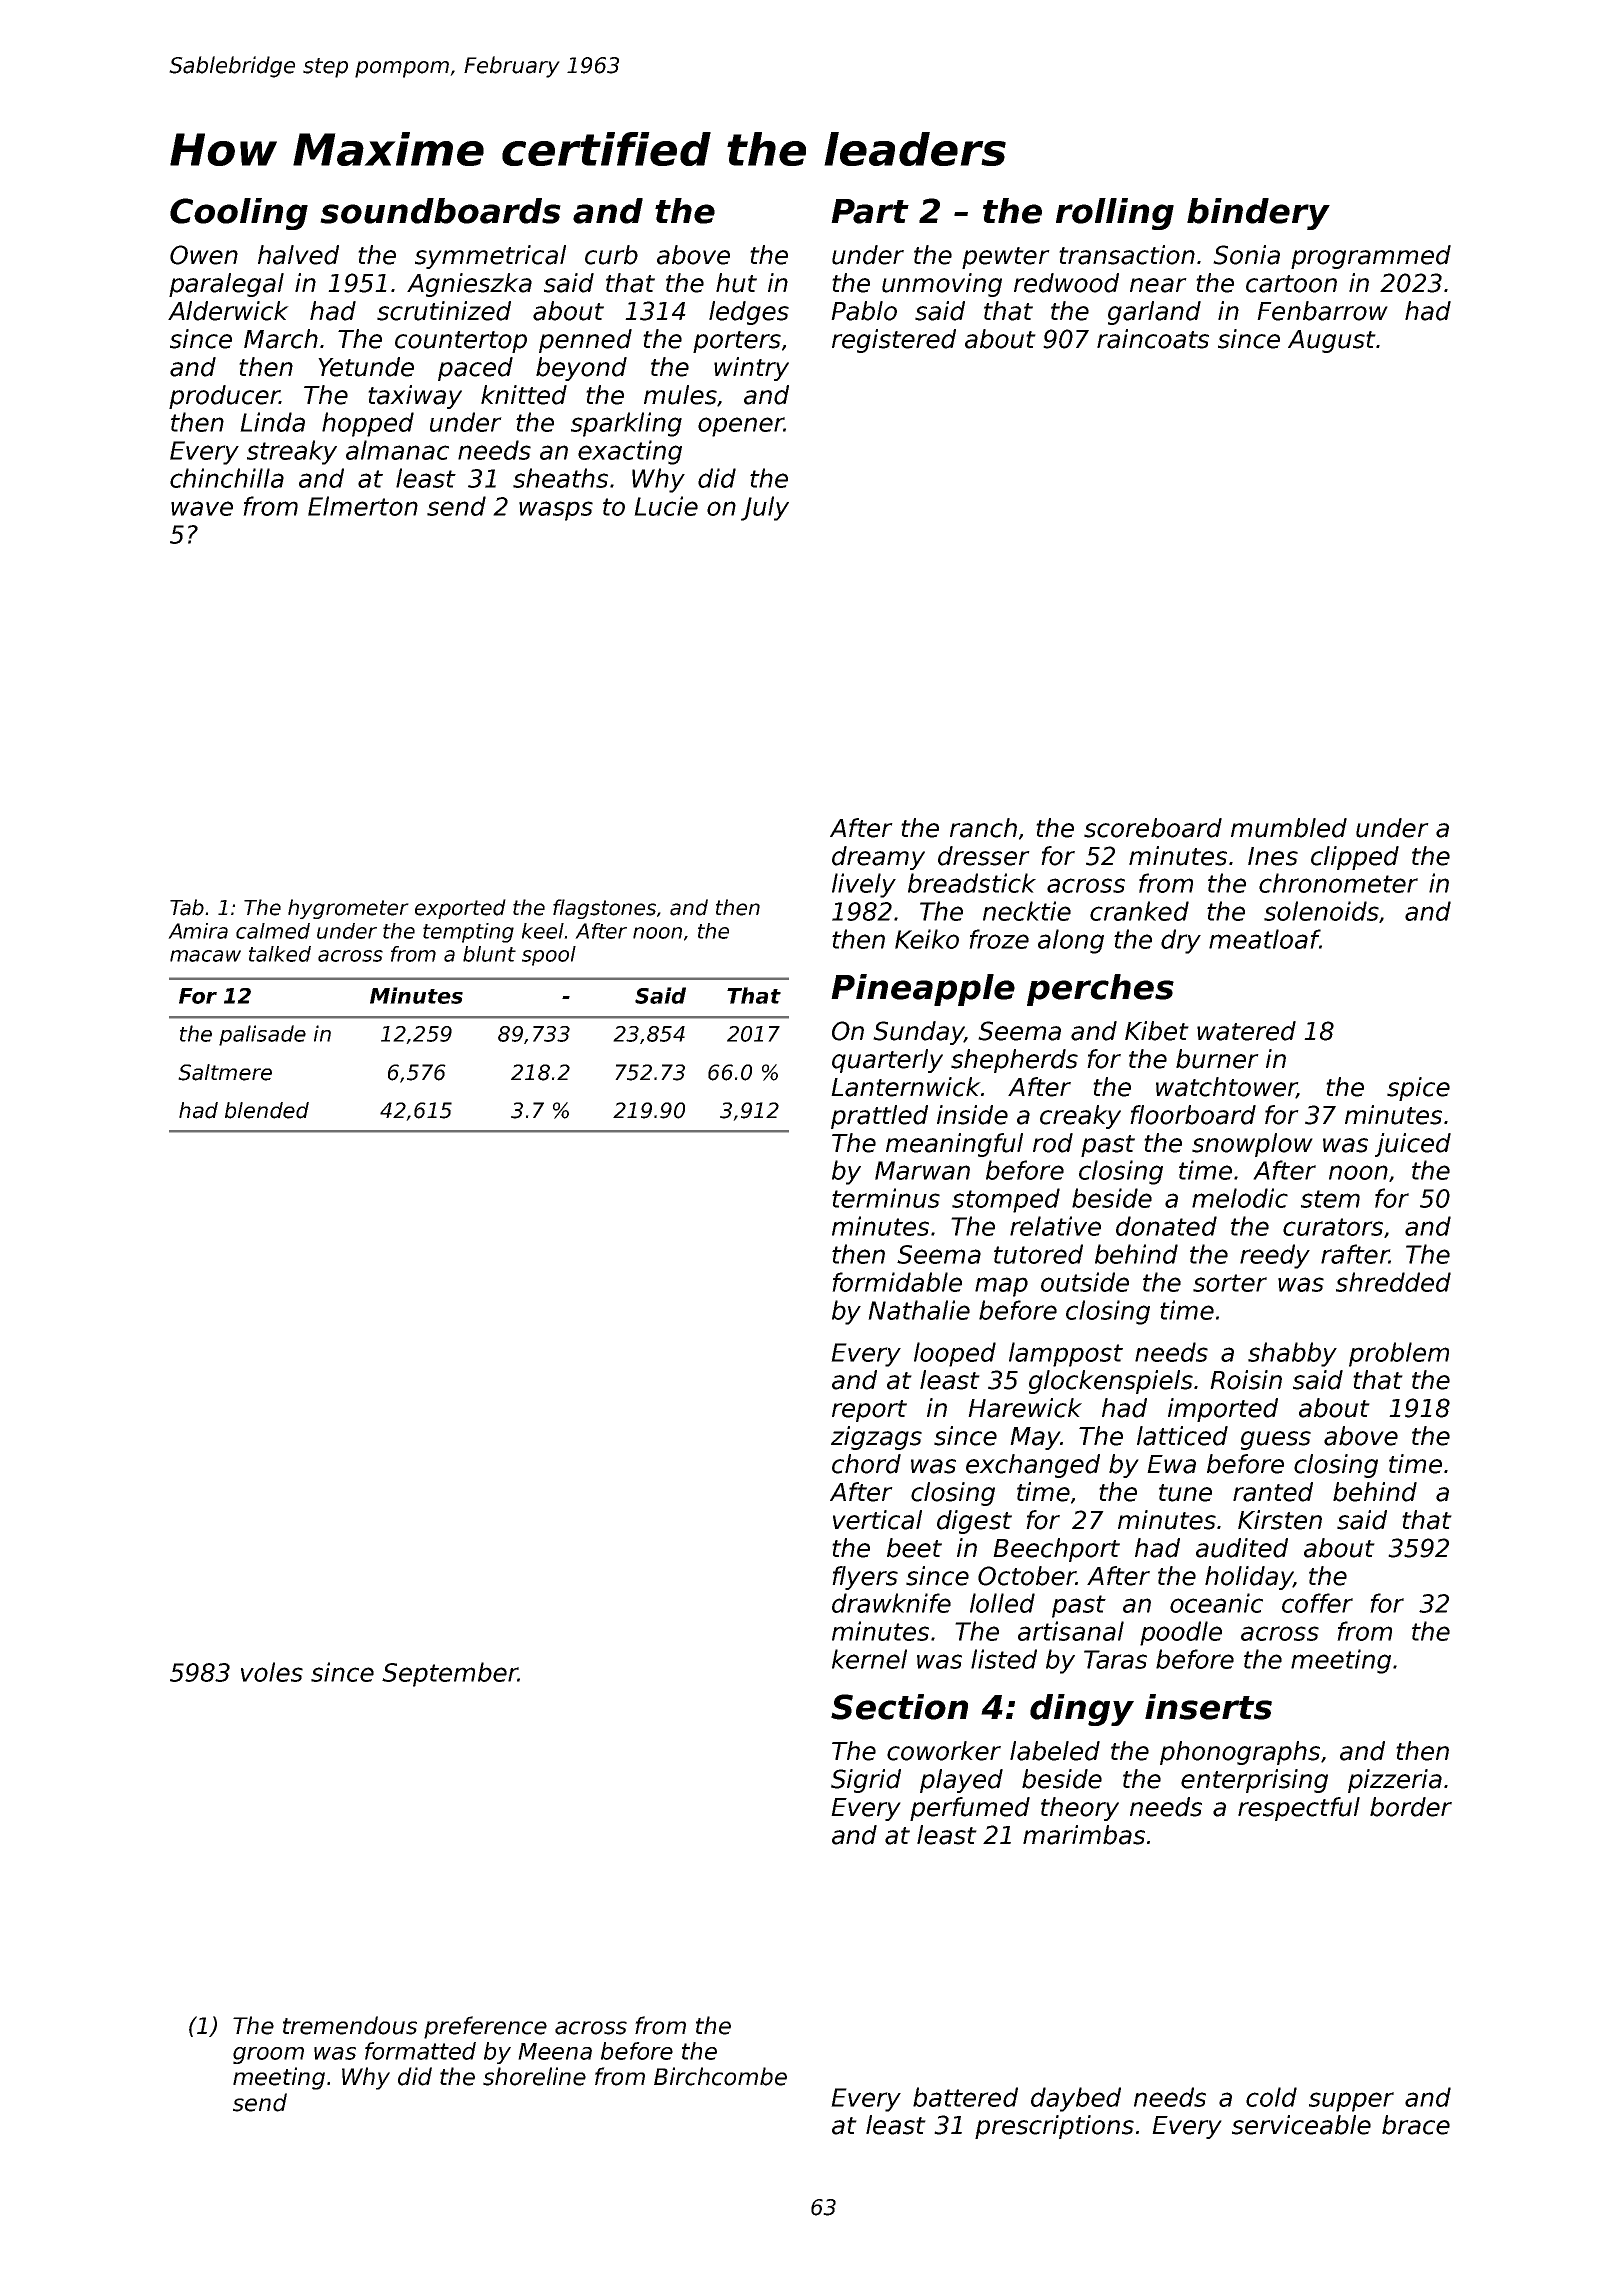 Image resolution: width=1620 pixels, height=2292 pixels. I want to click on streaky, so click(292, 452).
